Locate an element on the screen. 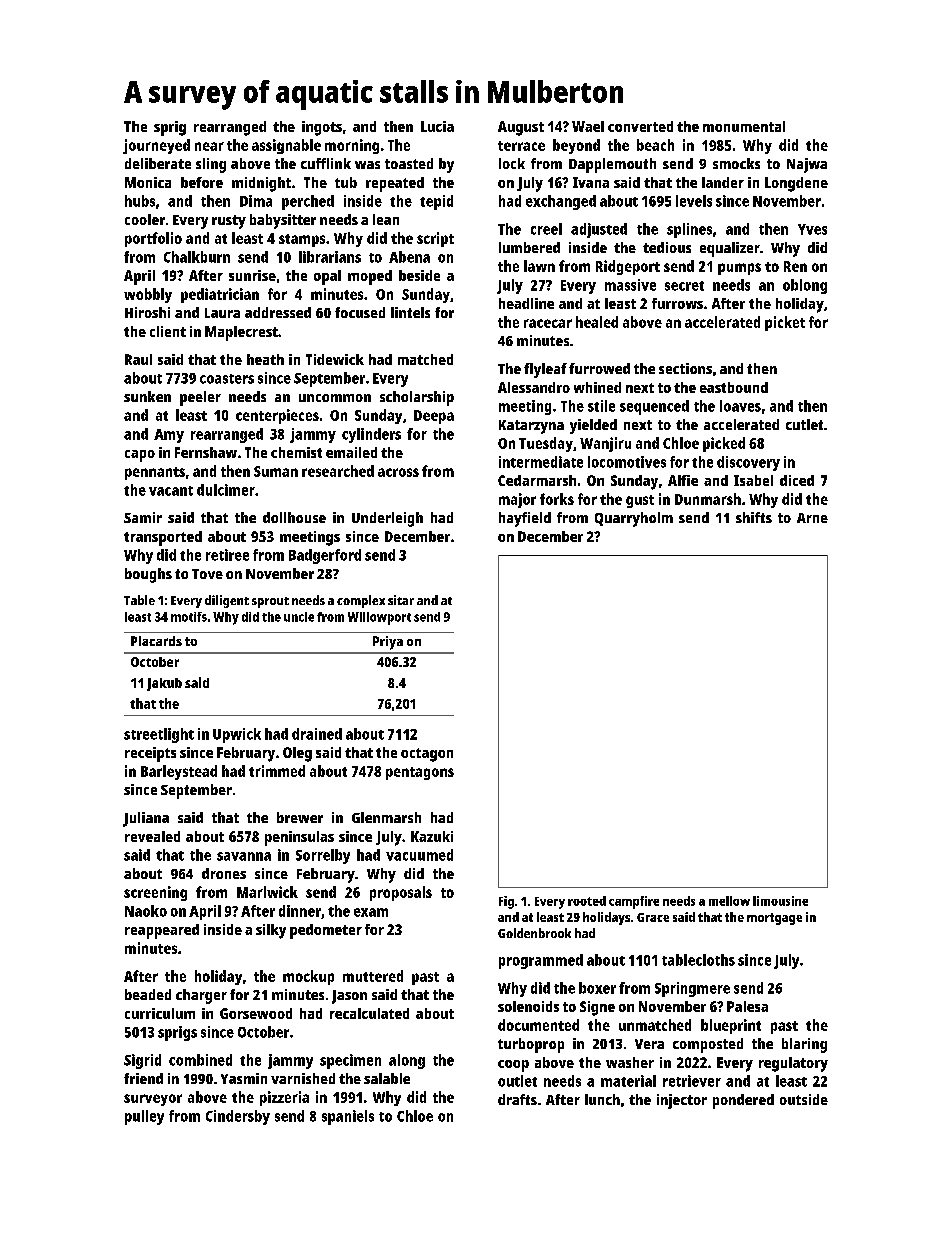 The width and height of the screenshot is (952, 1233). Lucia is located at coordinates (437, 126).
